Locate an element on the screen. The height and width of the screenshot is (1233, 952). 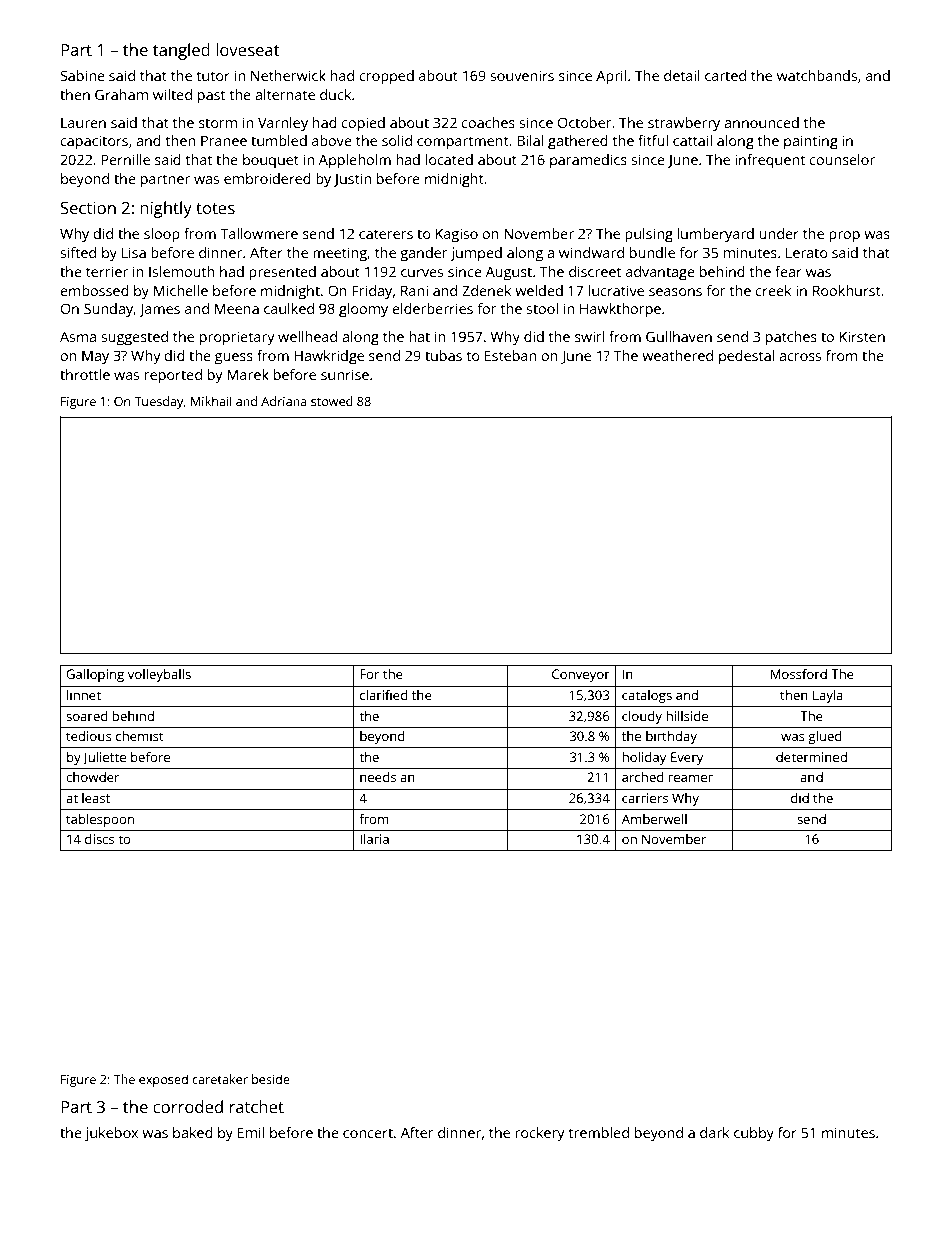
discs is located at coordinates (99, 839).
